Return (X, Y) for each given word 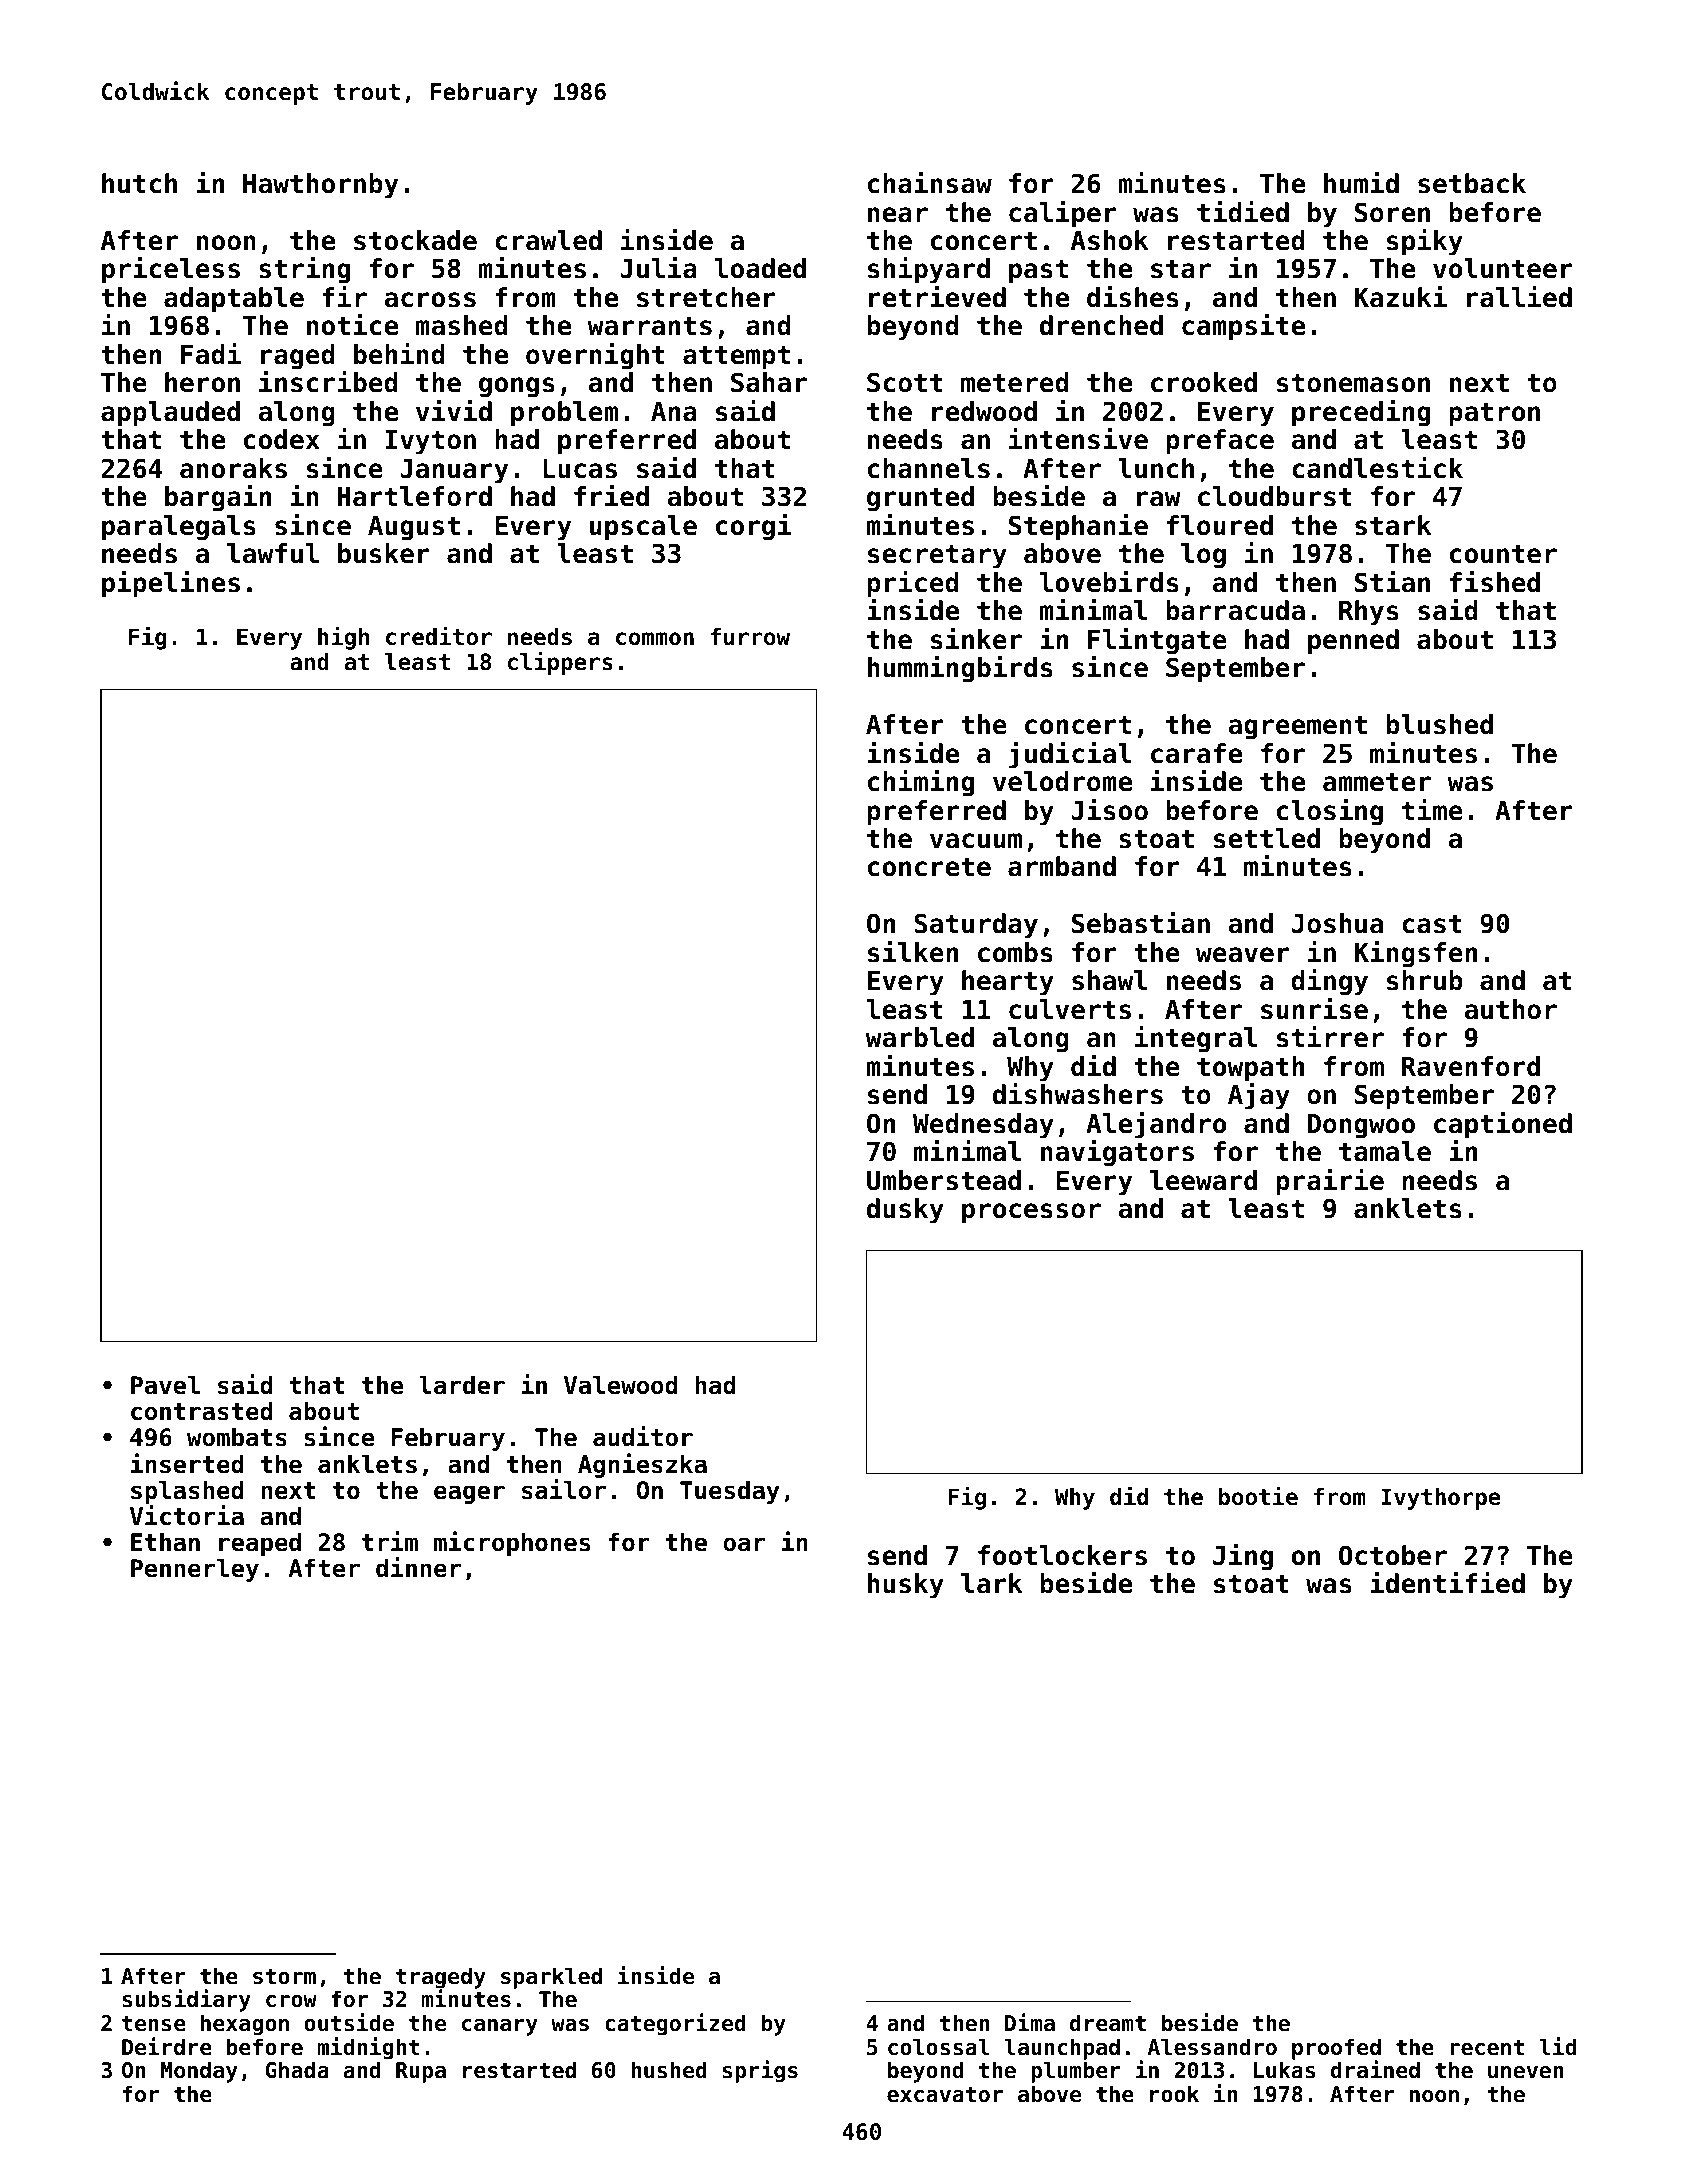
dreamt (1108, 2023)
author (1510, 1009)
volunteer (1503, 268)
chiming (921, 783)
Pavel (165, 1385)
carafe (1196, 753)
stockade (415, 240)
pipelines (171, 584)
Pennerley (195, 1570)
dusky (905, 1211)
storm (284, 1977)
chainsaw (930, 182)
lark (991, 1583)
